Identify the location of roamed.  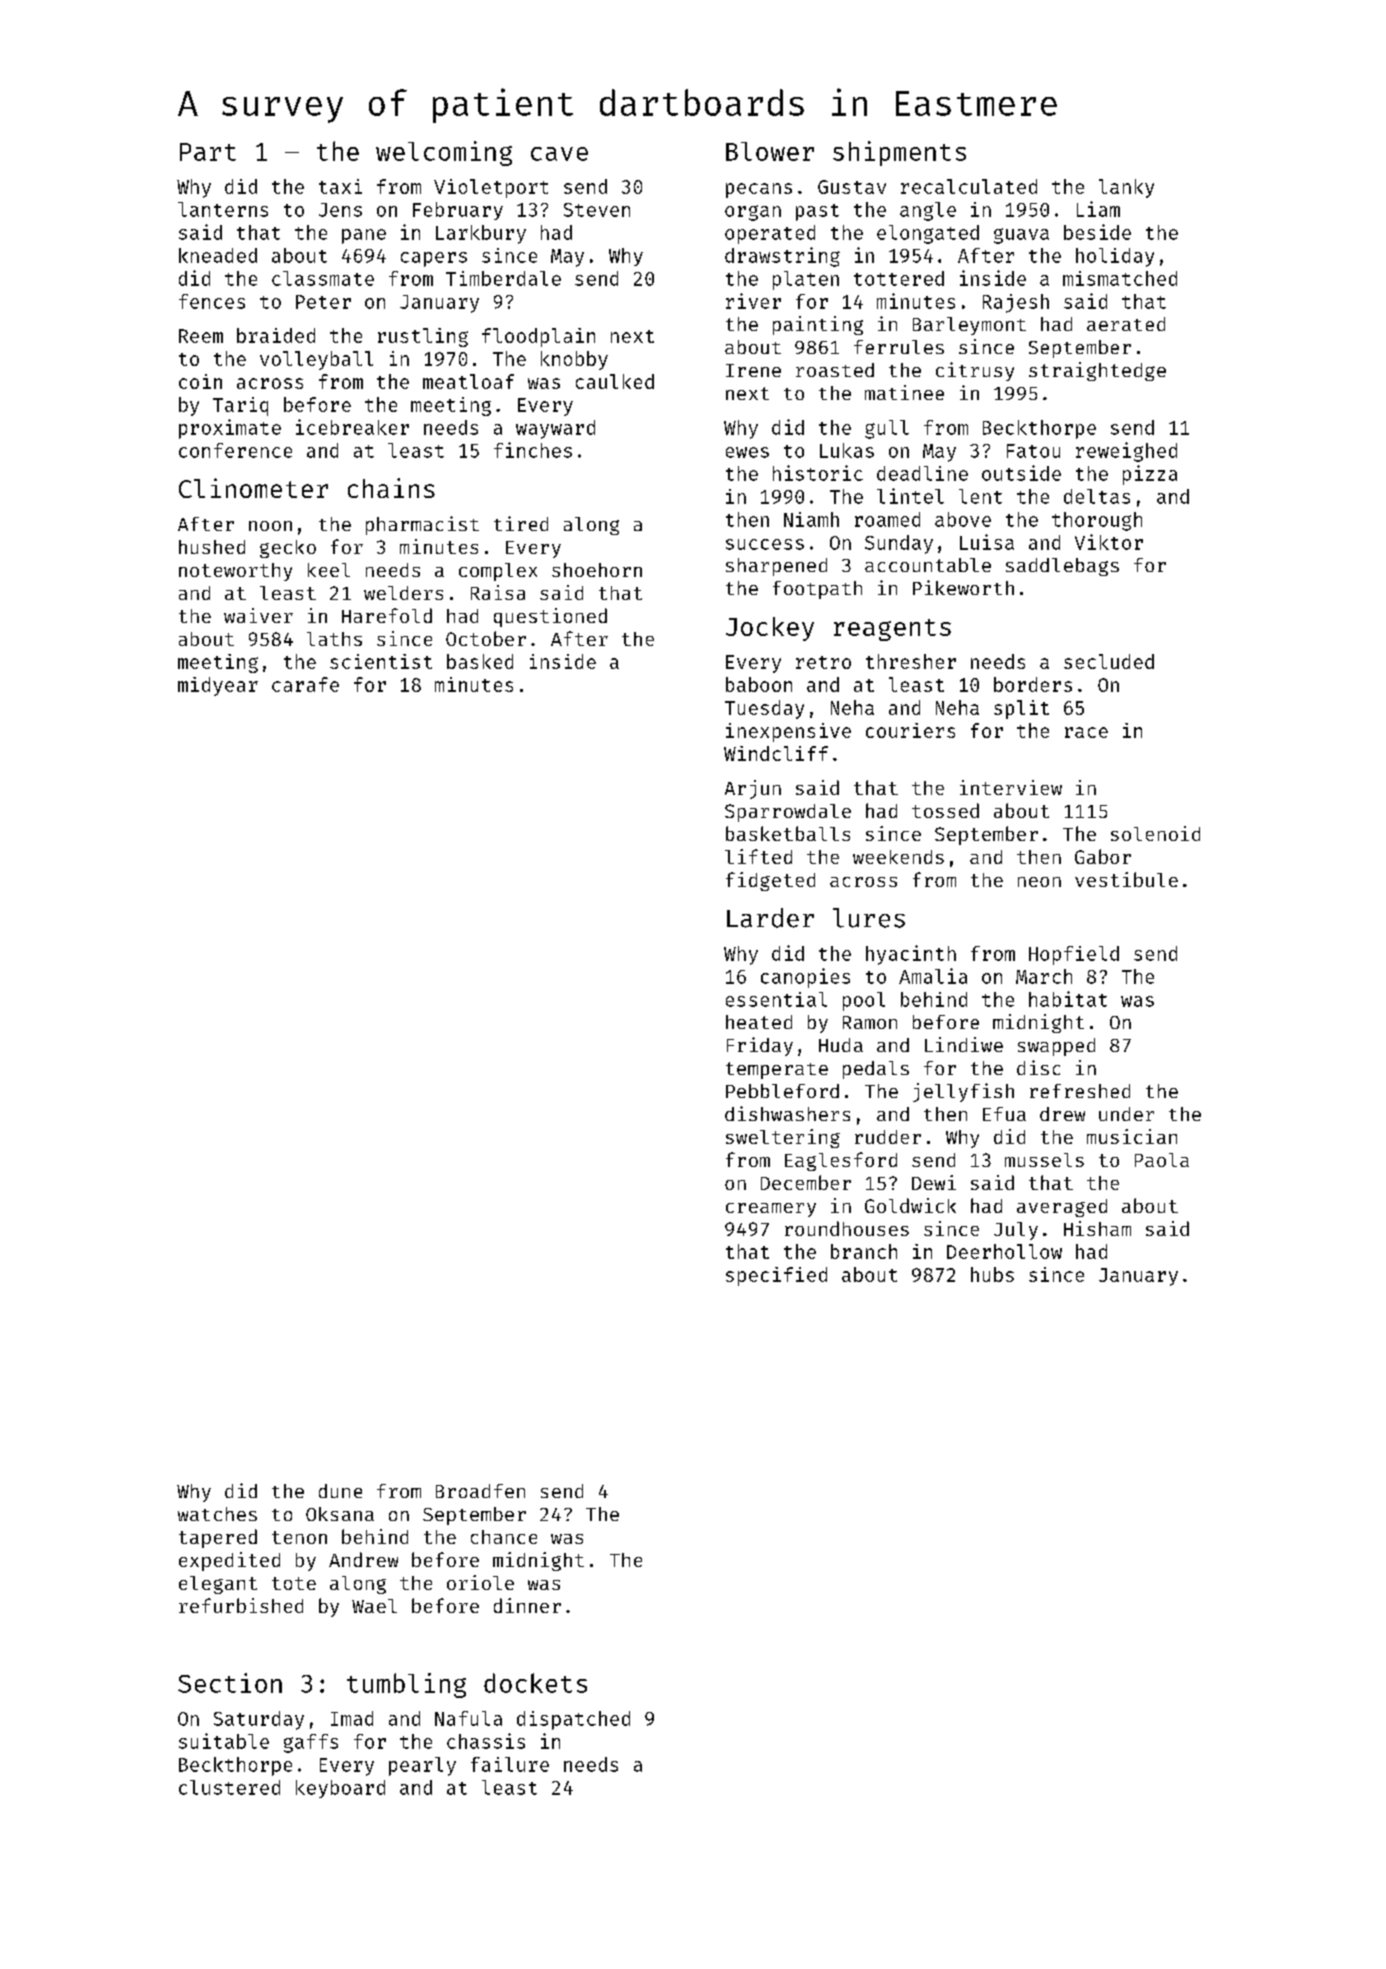
(887, 519).
